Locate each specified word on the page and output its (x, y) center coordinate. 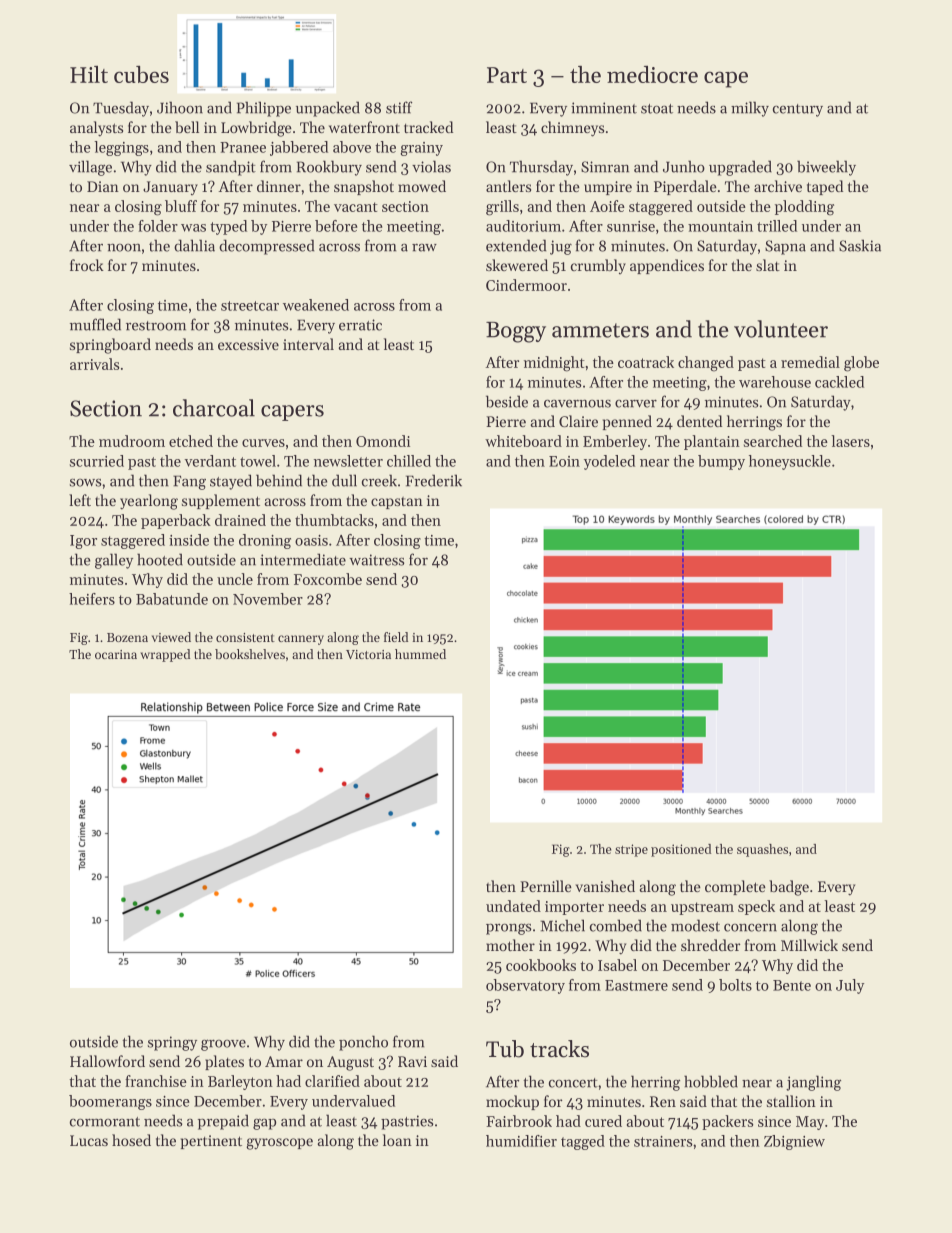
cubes (141, 74)
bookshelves (250, 654)
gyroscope (279, 1144)
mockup (512, 1102)
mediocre (652, 74)
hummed (420, 654)
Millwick (809, 945)
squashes (762, 850)
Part (507, 75)
